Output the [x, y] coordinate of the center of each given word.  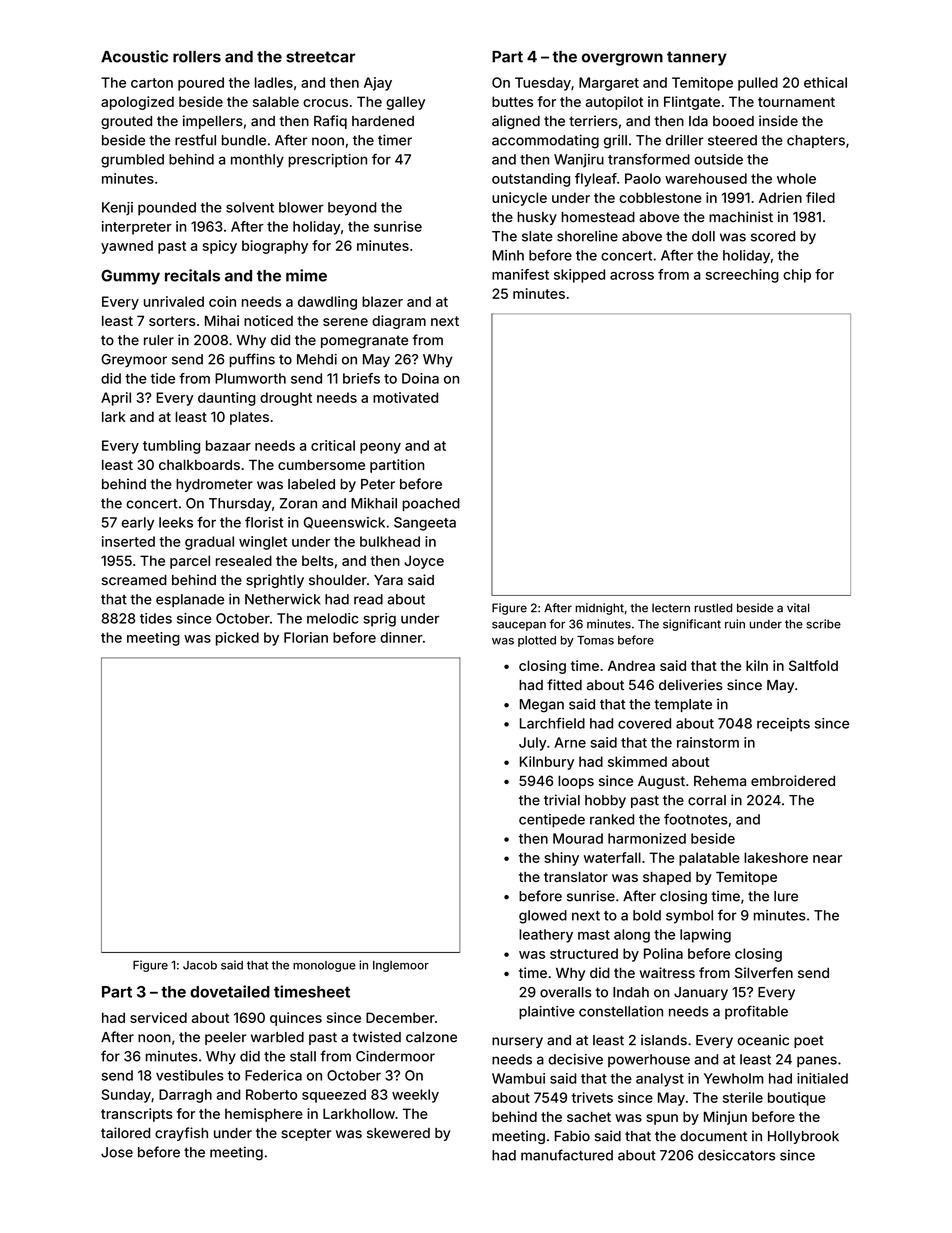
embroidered [793, 780]
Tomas [595, 640]
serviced [158, 1017]
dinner [401, 637]
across [632, 276]
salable [276, 101]
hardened [383, 121]
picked [237, 639]
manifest [520, 274]
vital [798, 608]
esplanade [190, 600]
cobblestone [660, 197]
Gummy [130, 277]
